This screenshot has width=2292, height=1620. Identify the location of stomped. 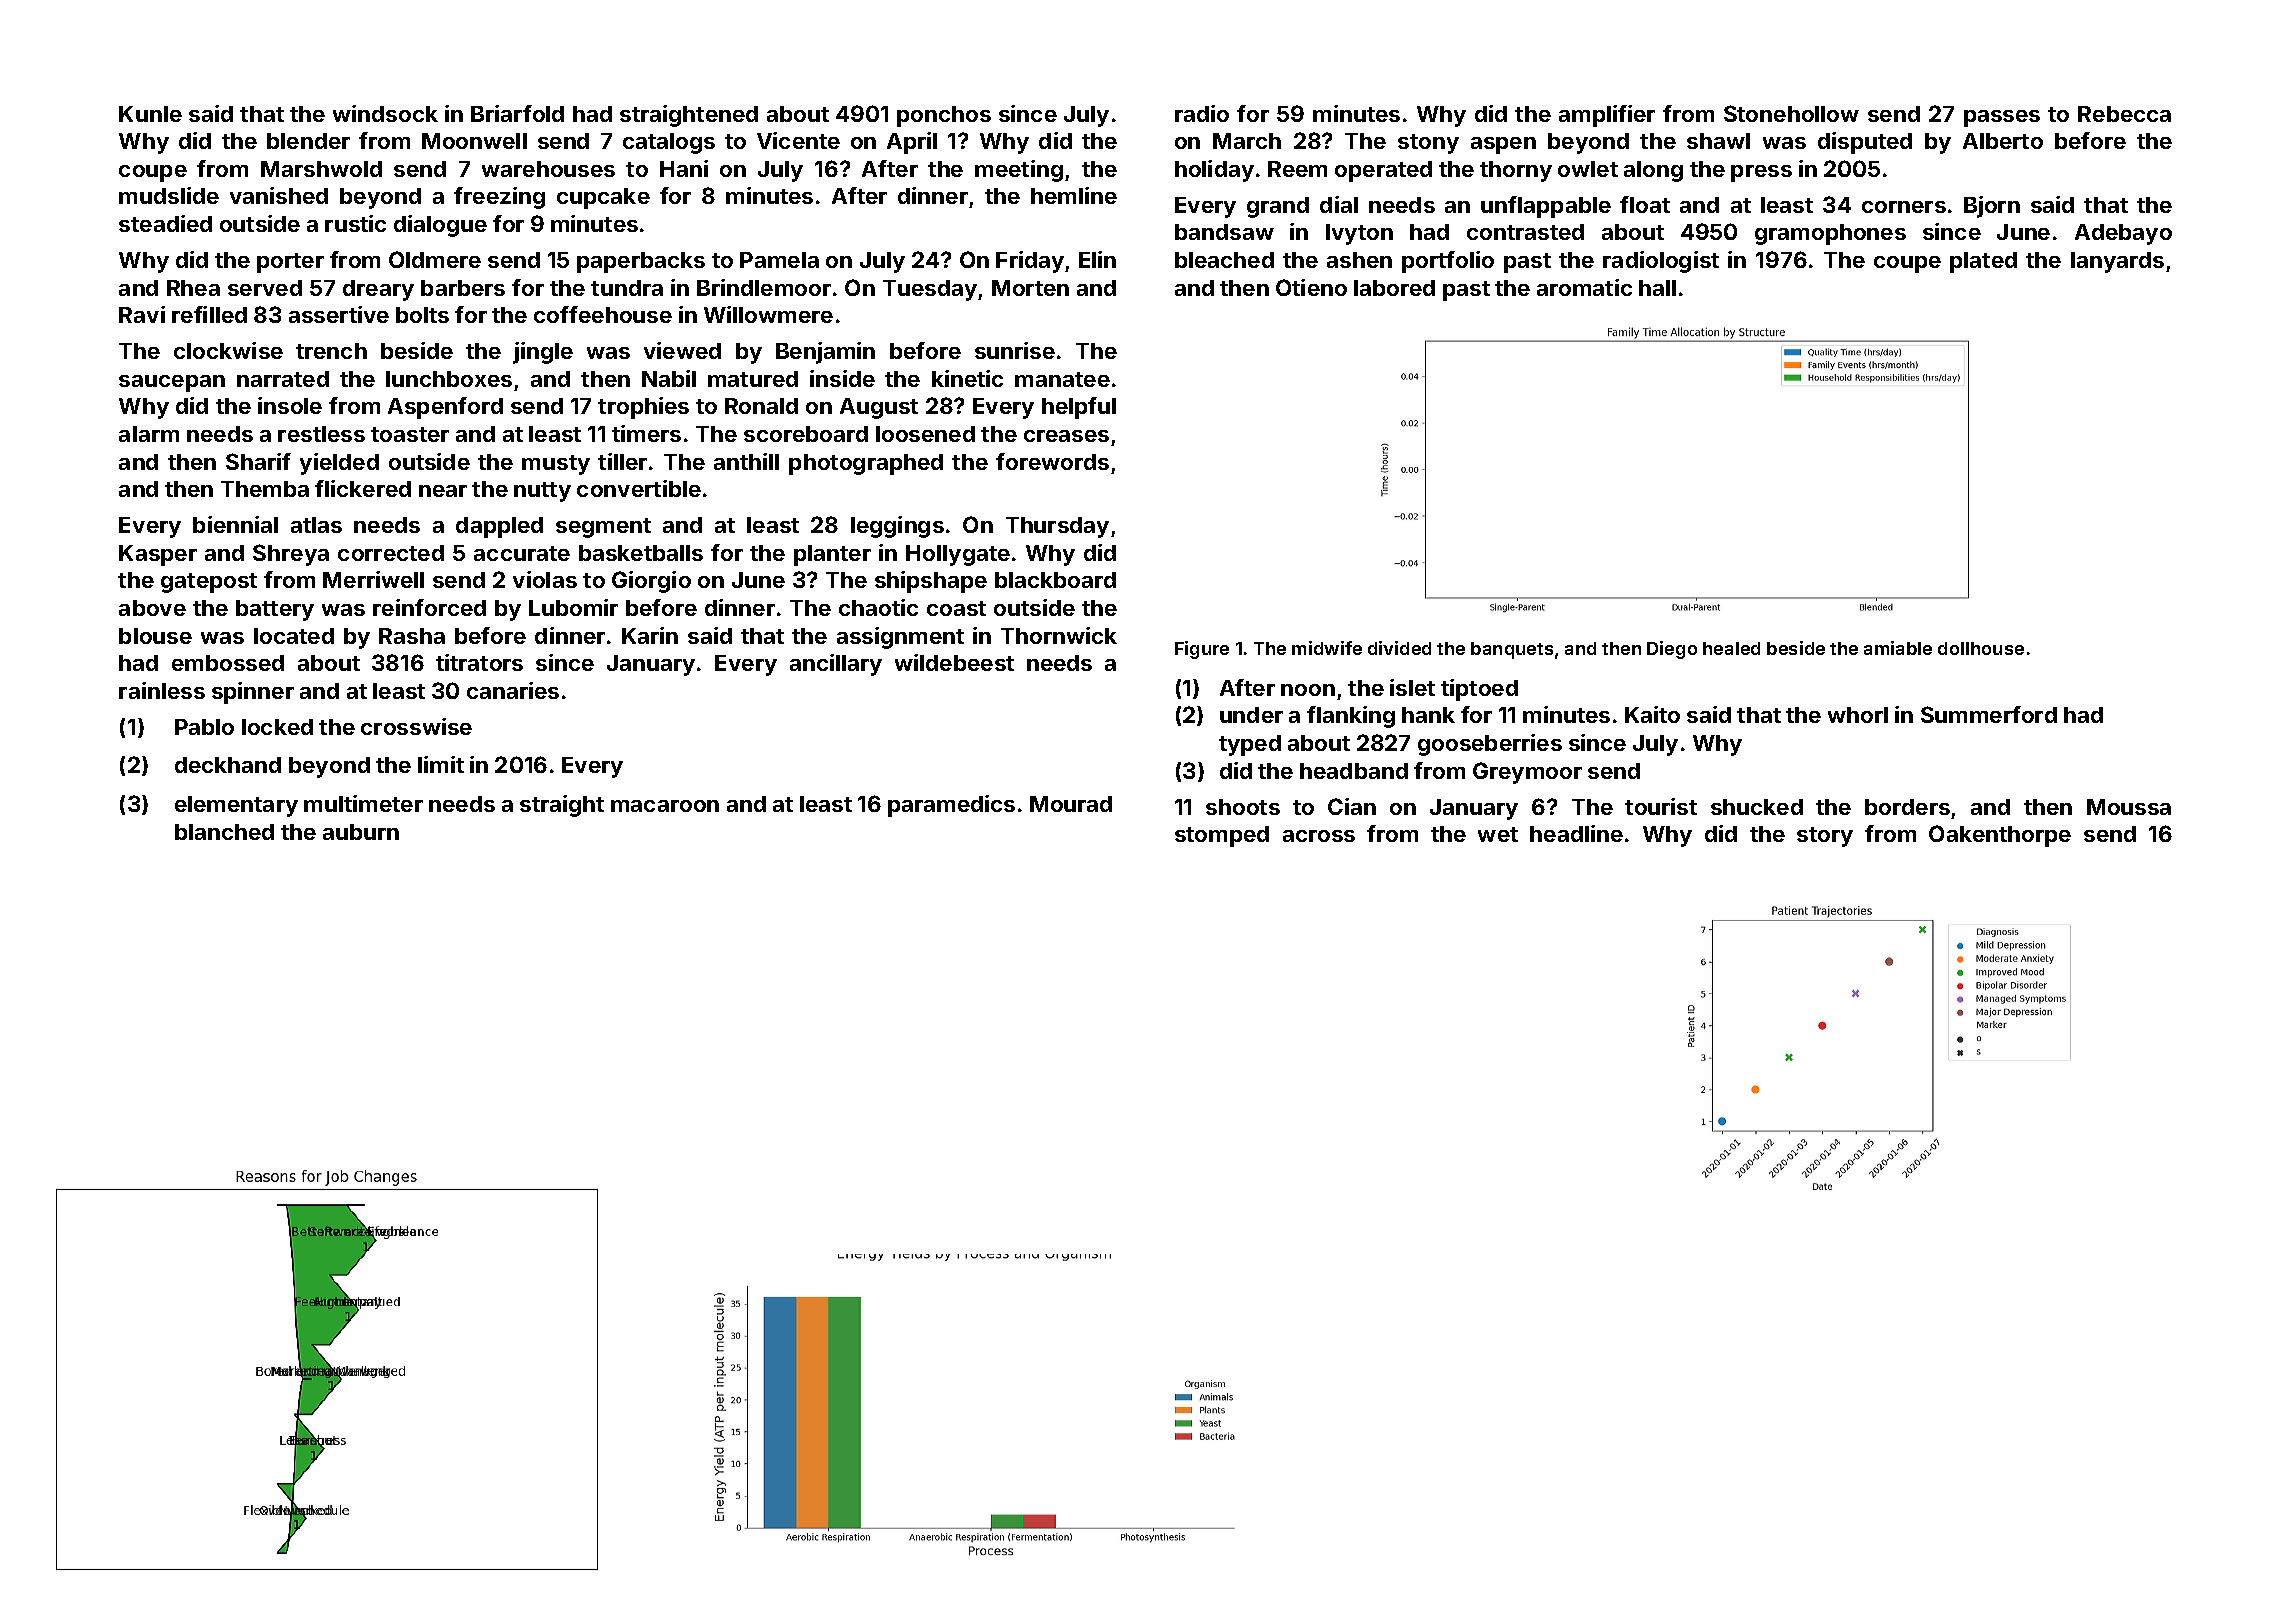
(1222, 836).
